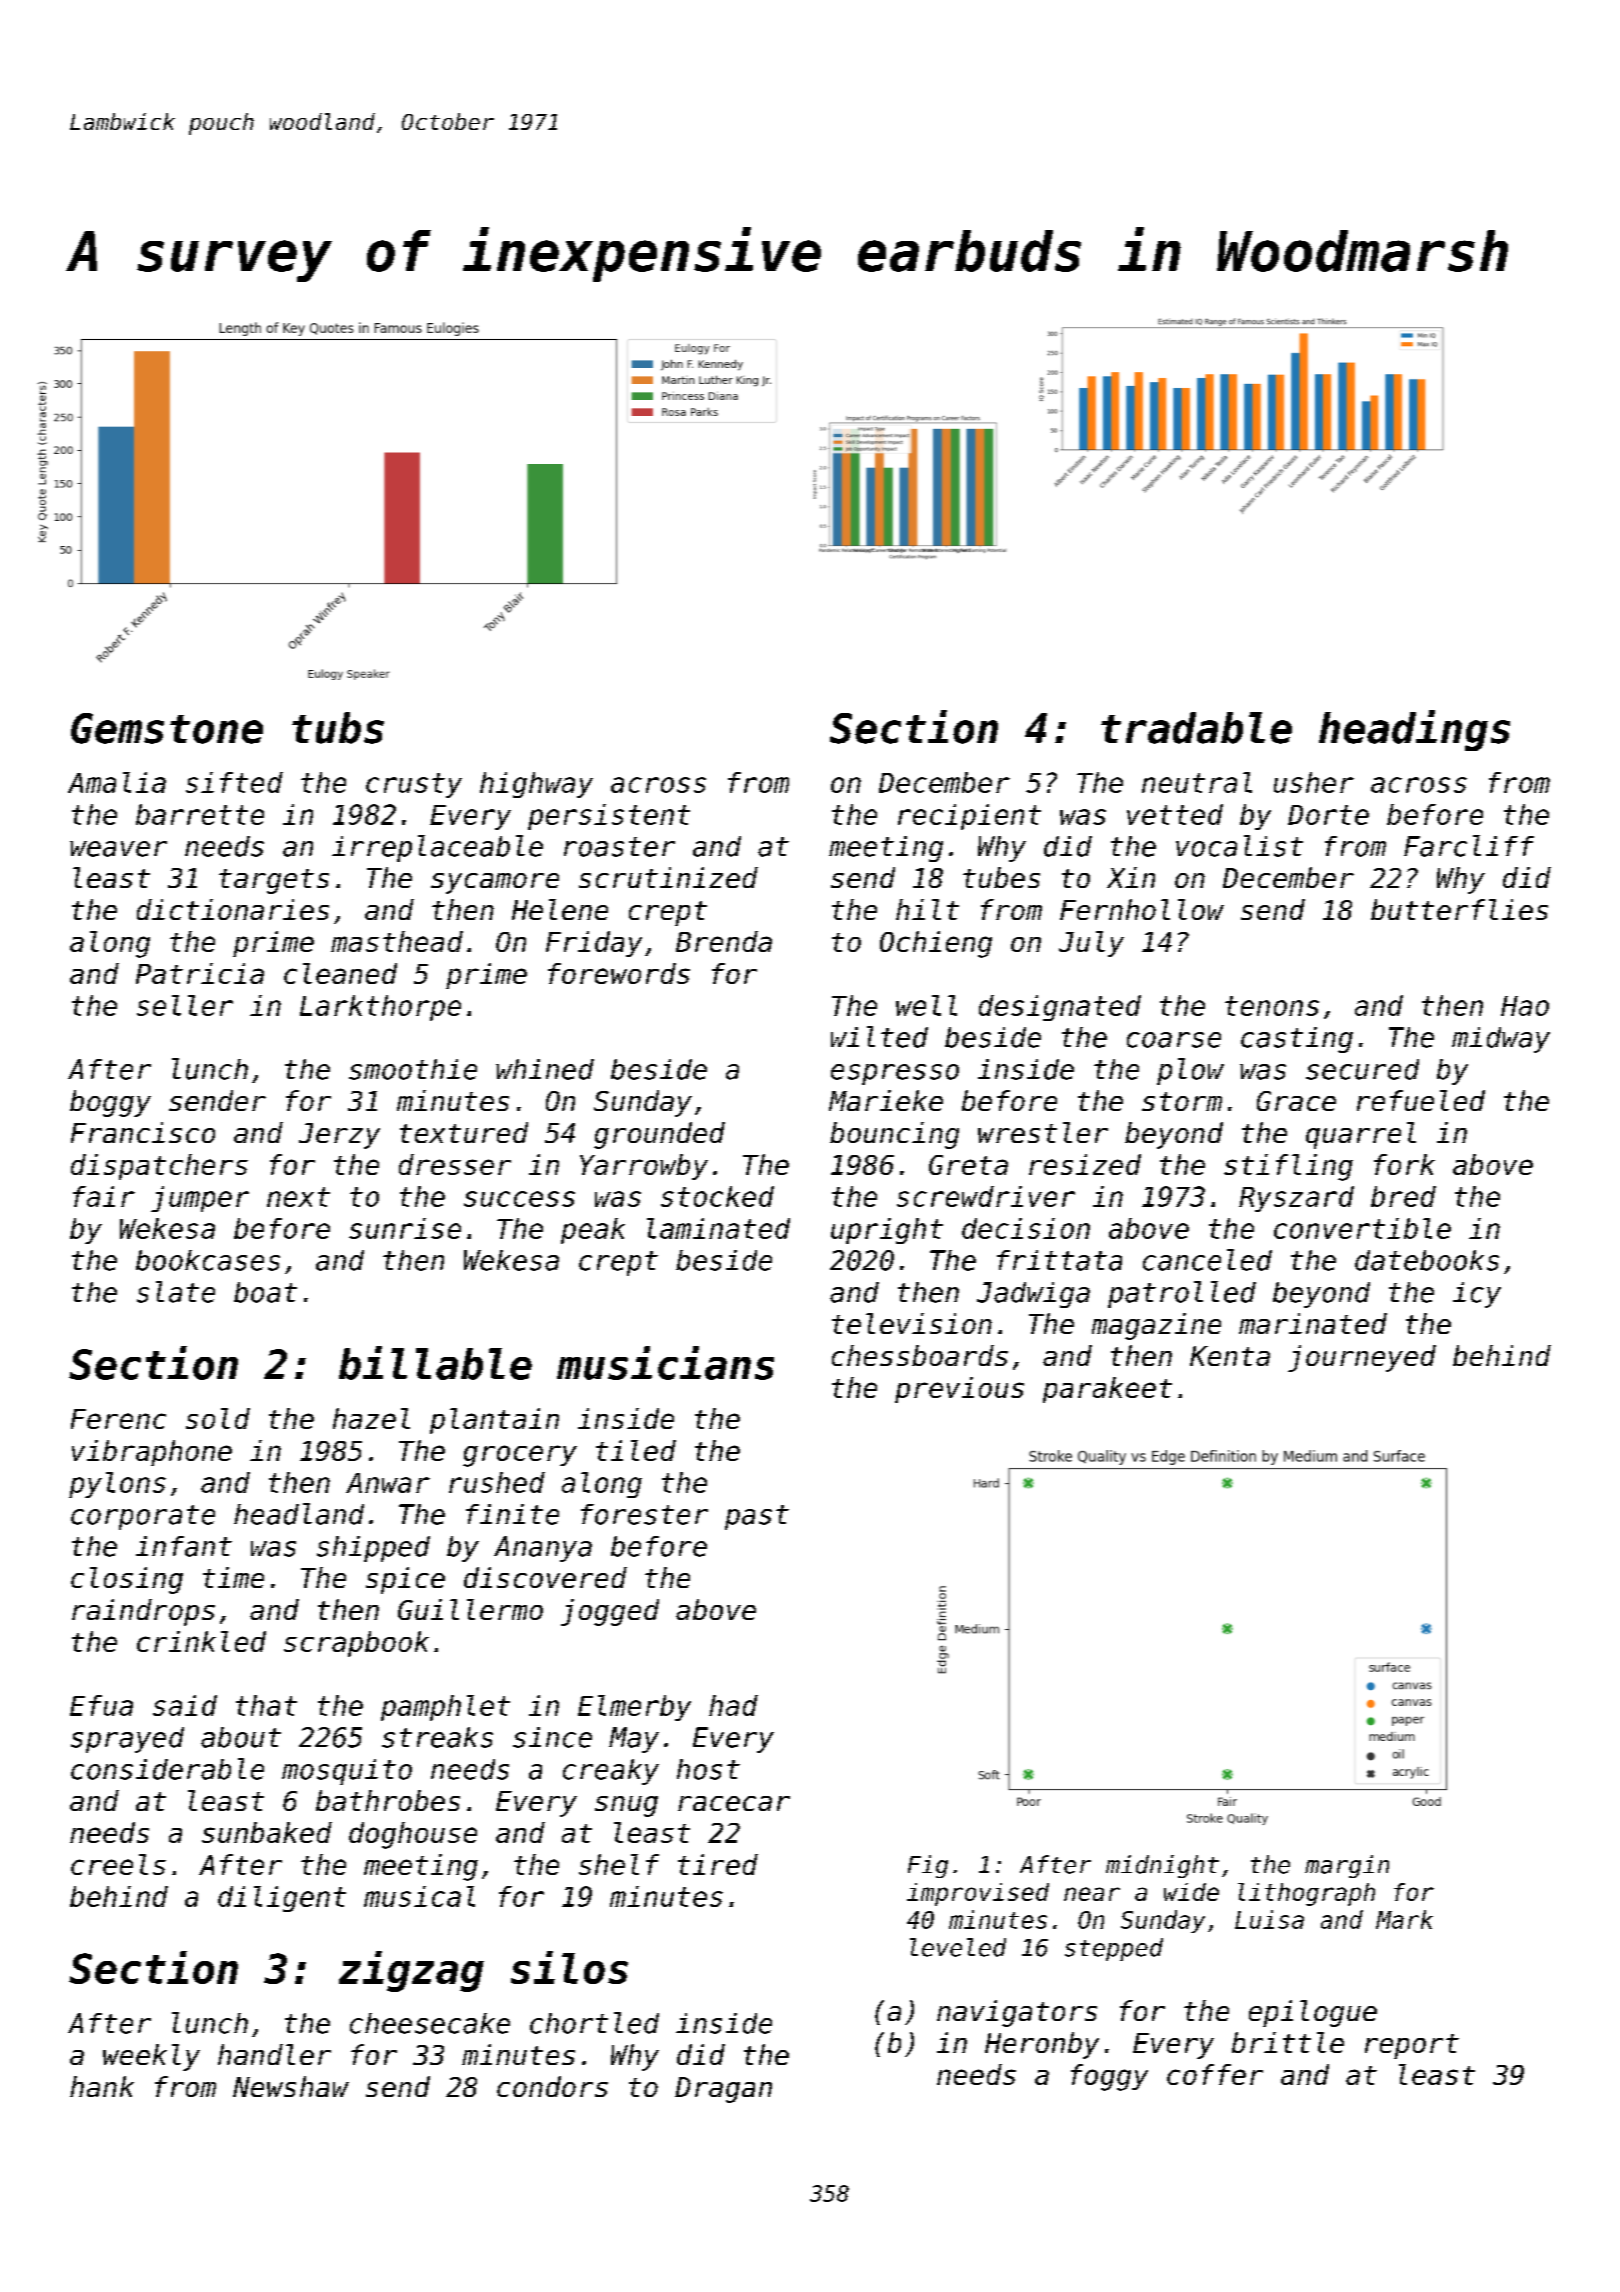 The image size is (1620, 2292). I want to click on grounded, so click(659, 1135).
